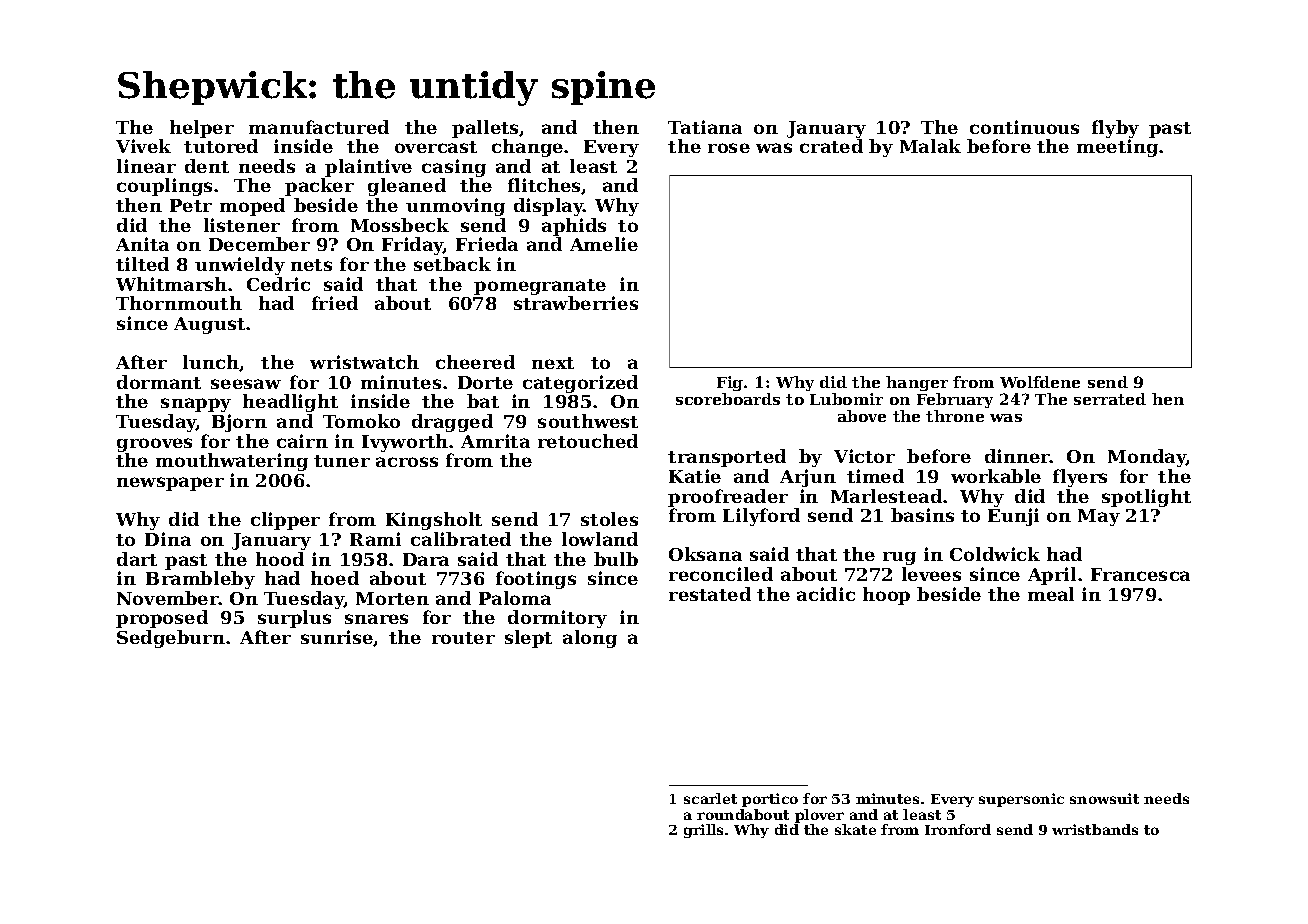  What do you see at coordinates (1040, 382) in the screenshot?
I see `Wolfdene` at bounding box center [1040, 382].
